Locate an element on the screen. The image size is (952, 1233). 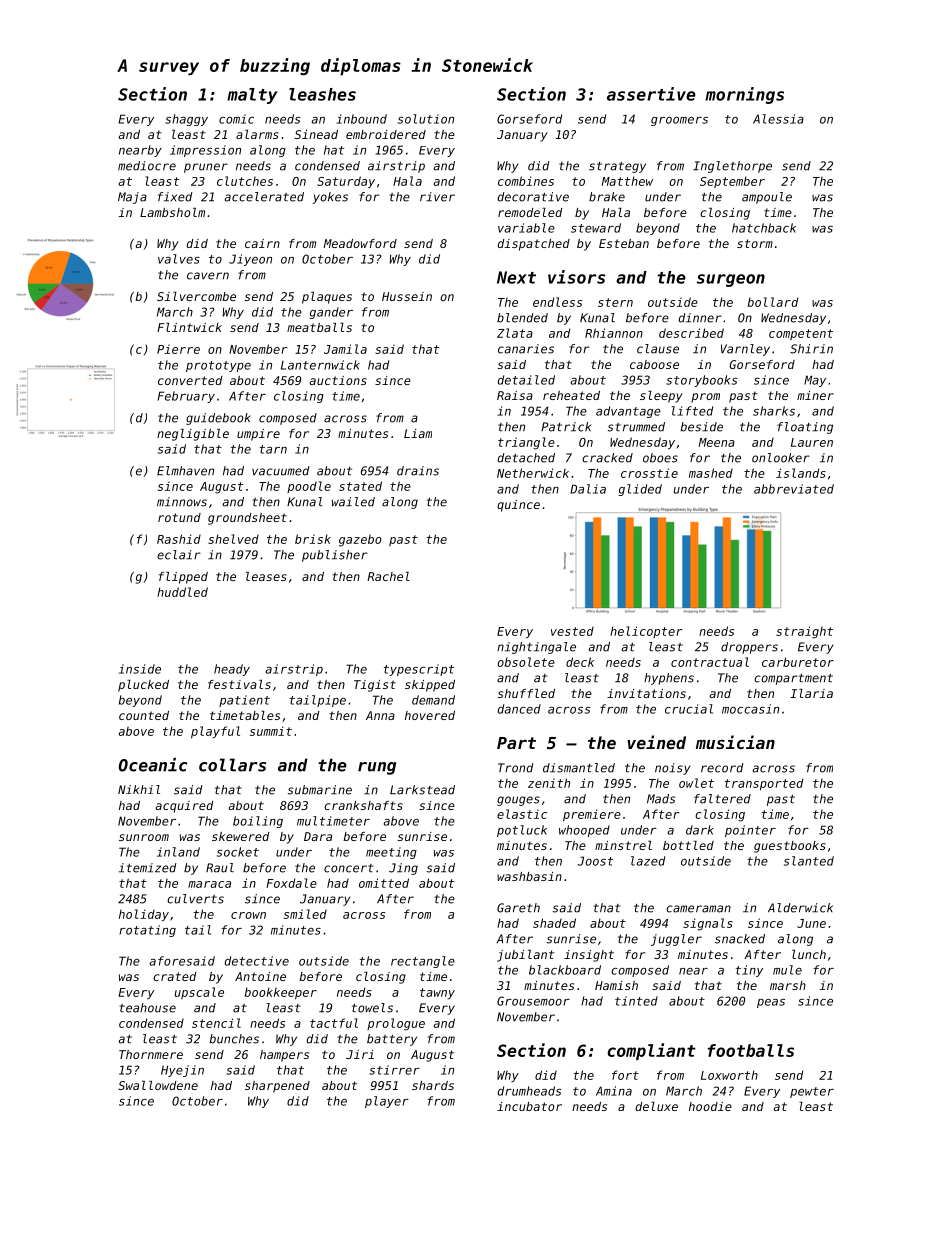
contractual is located at coordinates (710, 662).
